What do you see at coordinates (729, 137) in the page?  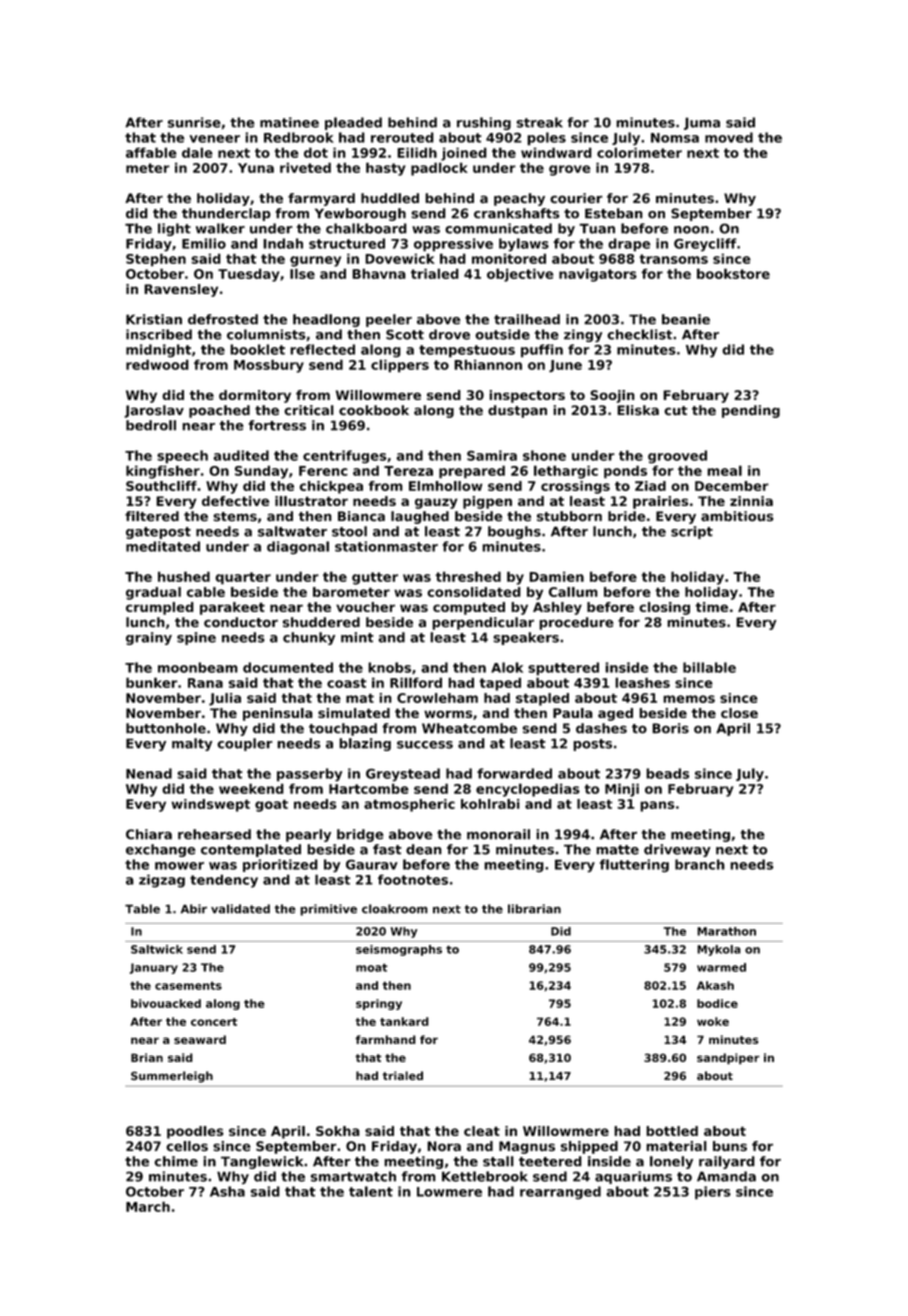 I see `moved` at bounding box center [729, 137].
